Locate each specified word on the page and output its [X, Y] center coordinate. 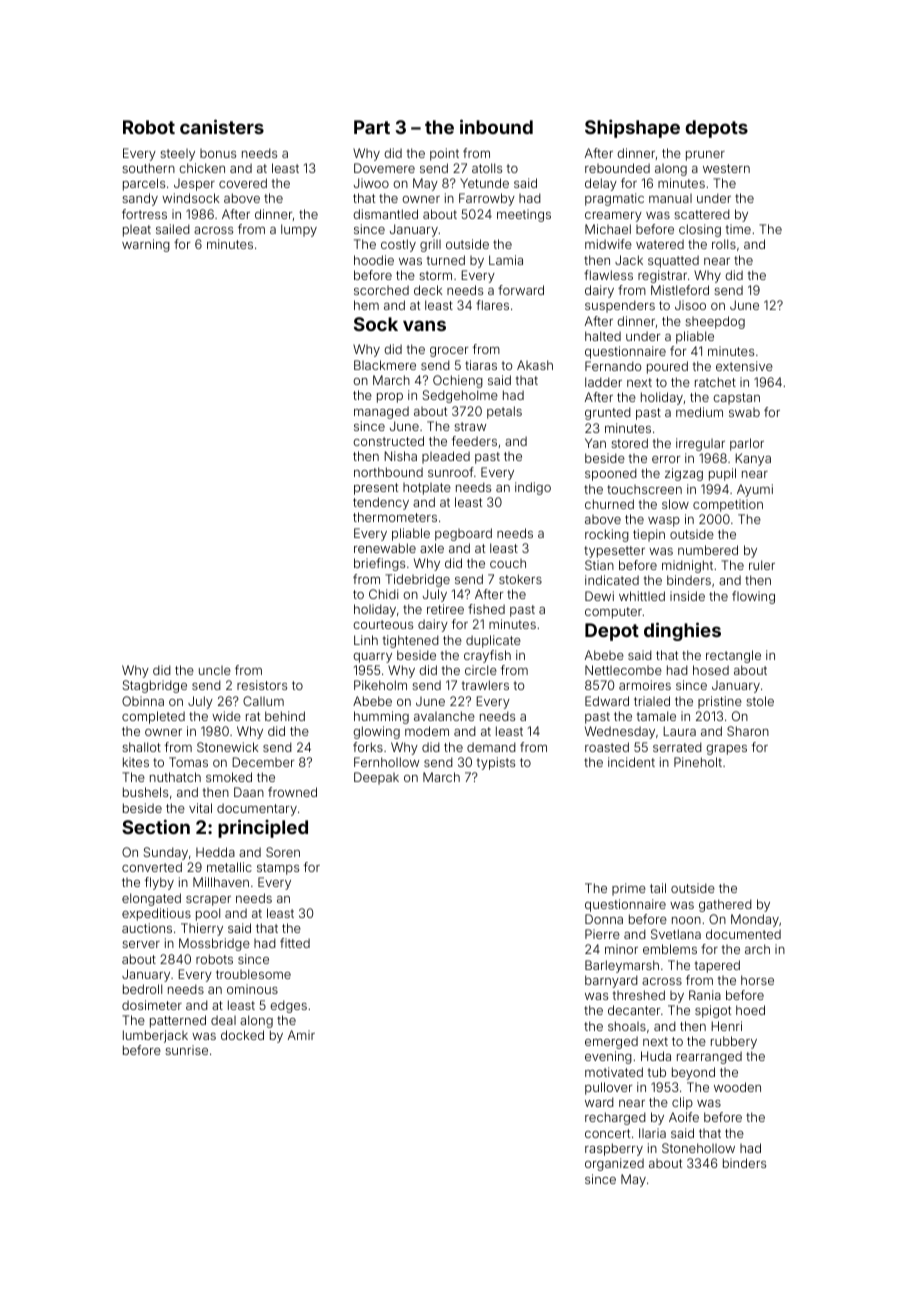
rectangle [733, 656]
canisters [222, 126]
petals [504, 412]
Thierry [202, 929]
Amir [301, 1035]
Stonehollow [698, 1148]
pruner [705, 156]
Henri [726, 1026]
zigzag [684, 474]
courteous [383, 624]
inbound [496, 126]
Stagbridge [155, 686]
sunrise [186, 1050]
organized [614, 1164]
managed [381, 412]
